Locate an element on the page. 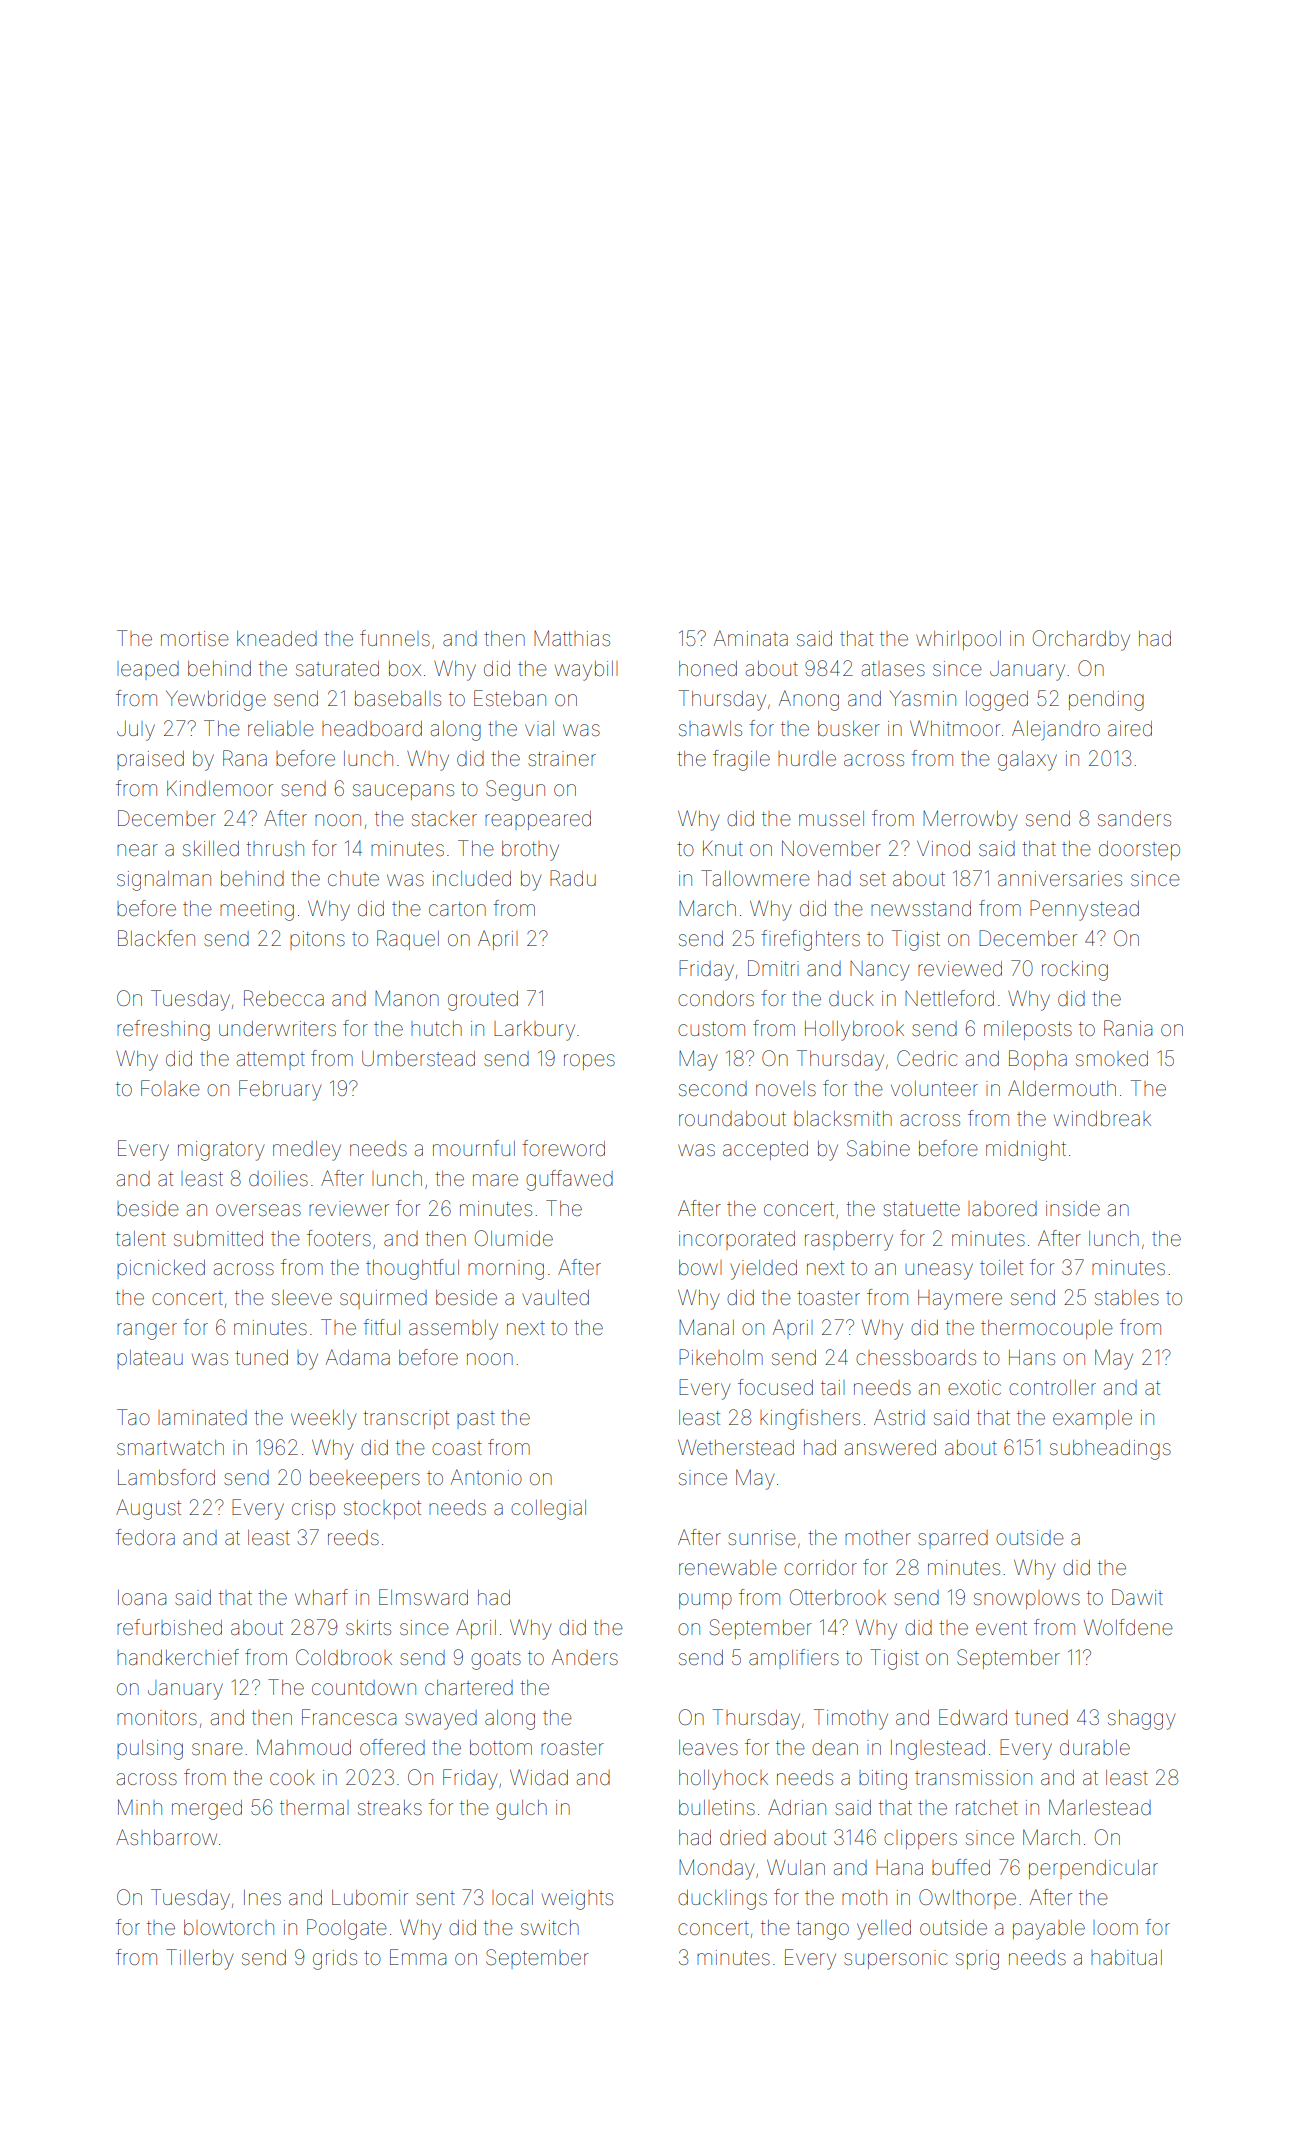  Tallowmere is located at coordinates (755, 878).
